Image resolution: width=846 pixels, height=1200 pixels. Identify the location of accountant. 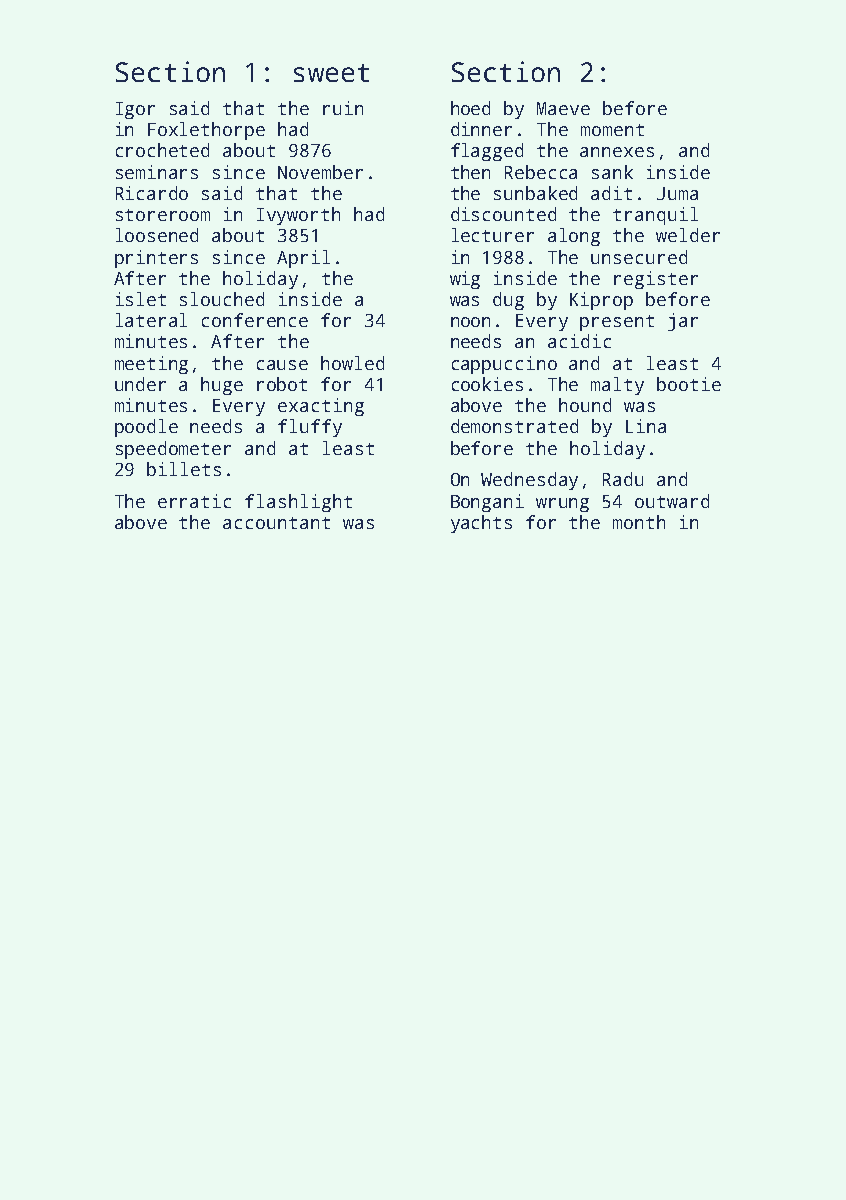
(276, 523).
